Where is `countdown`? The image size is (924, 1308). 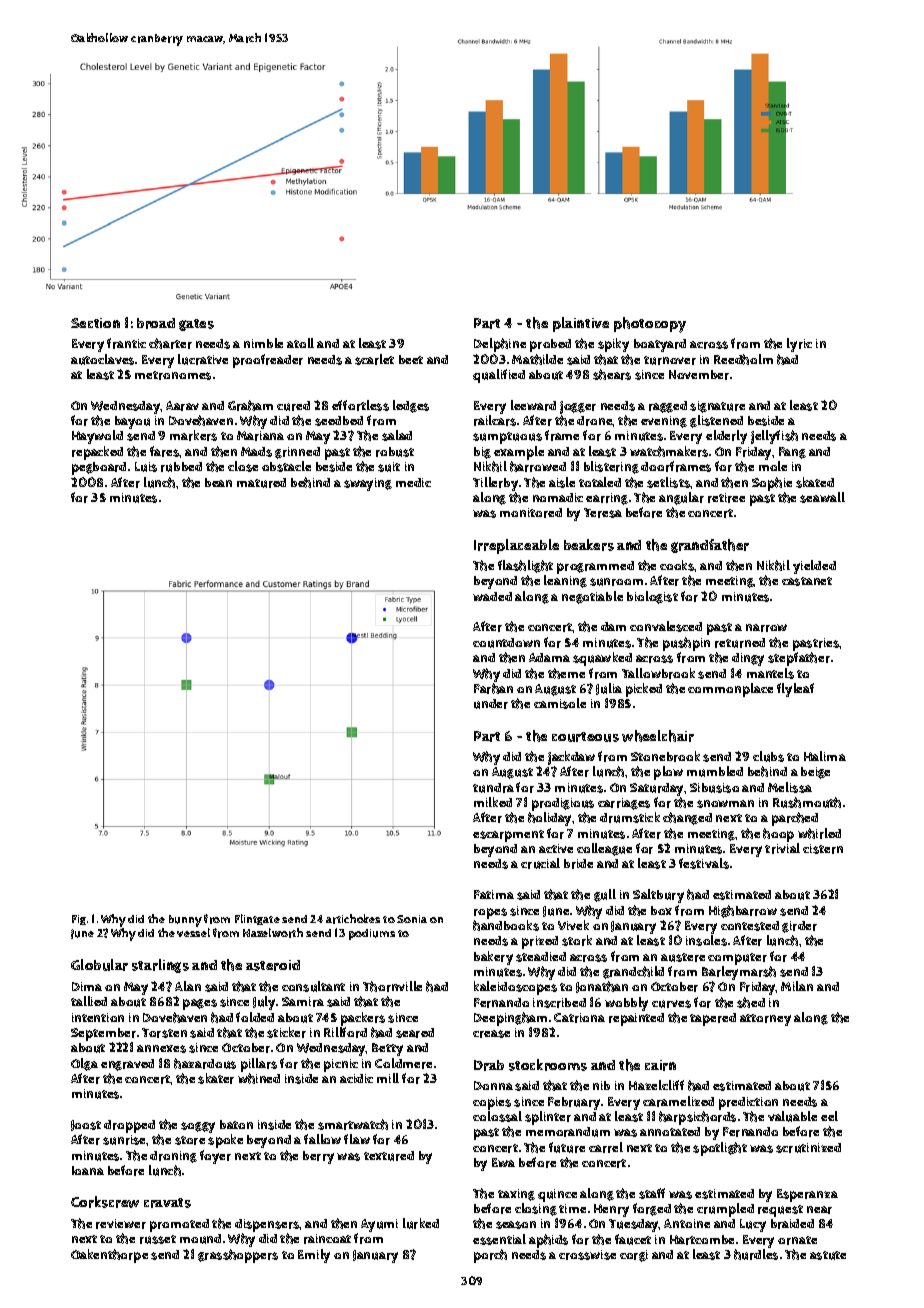
countdown is located at coordinates (506, 643).
